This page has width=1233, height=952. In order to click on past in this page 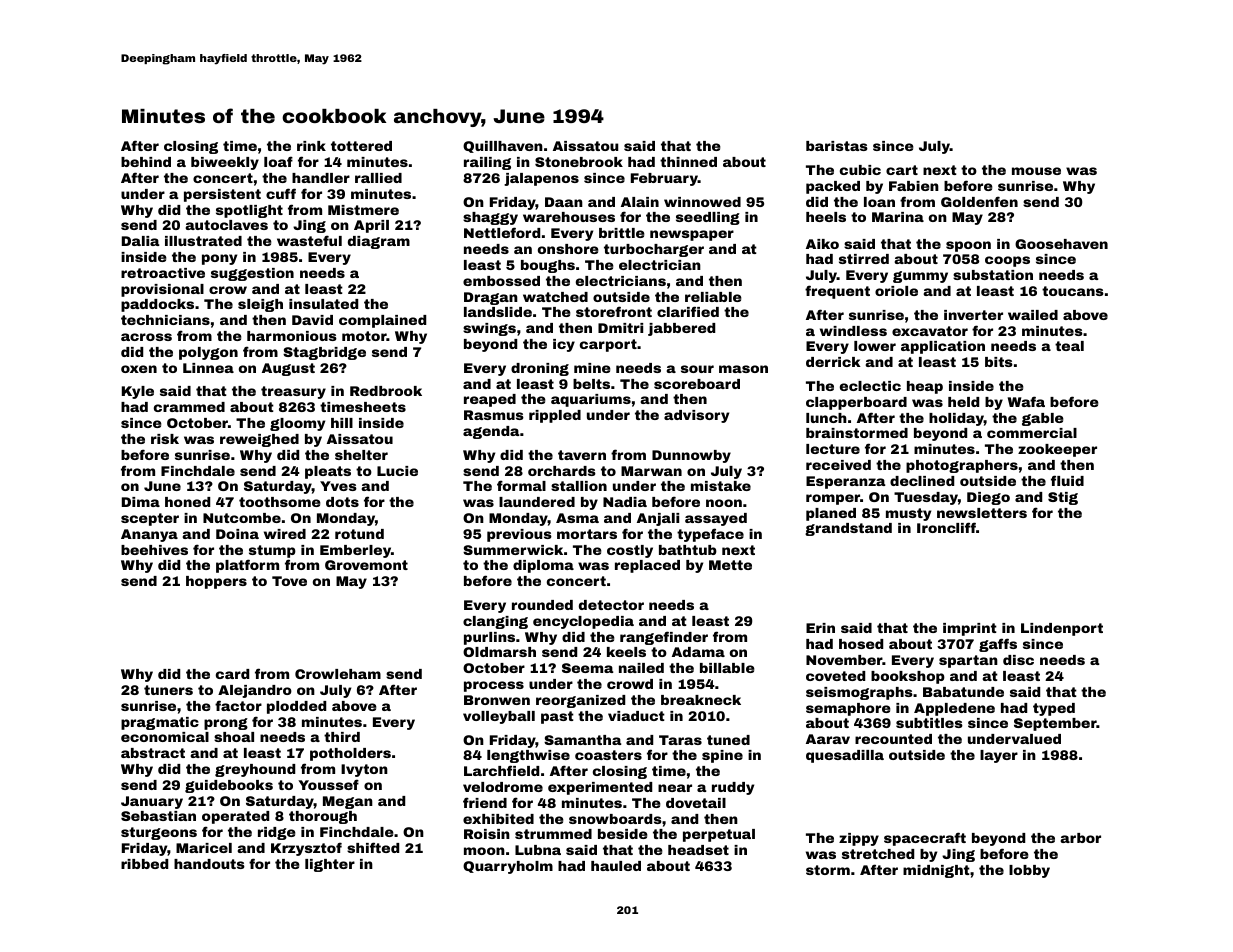, I will do `click(557, 717)`.
